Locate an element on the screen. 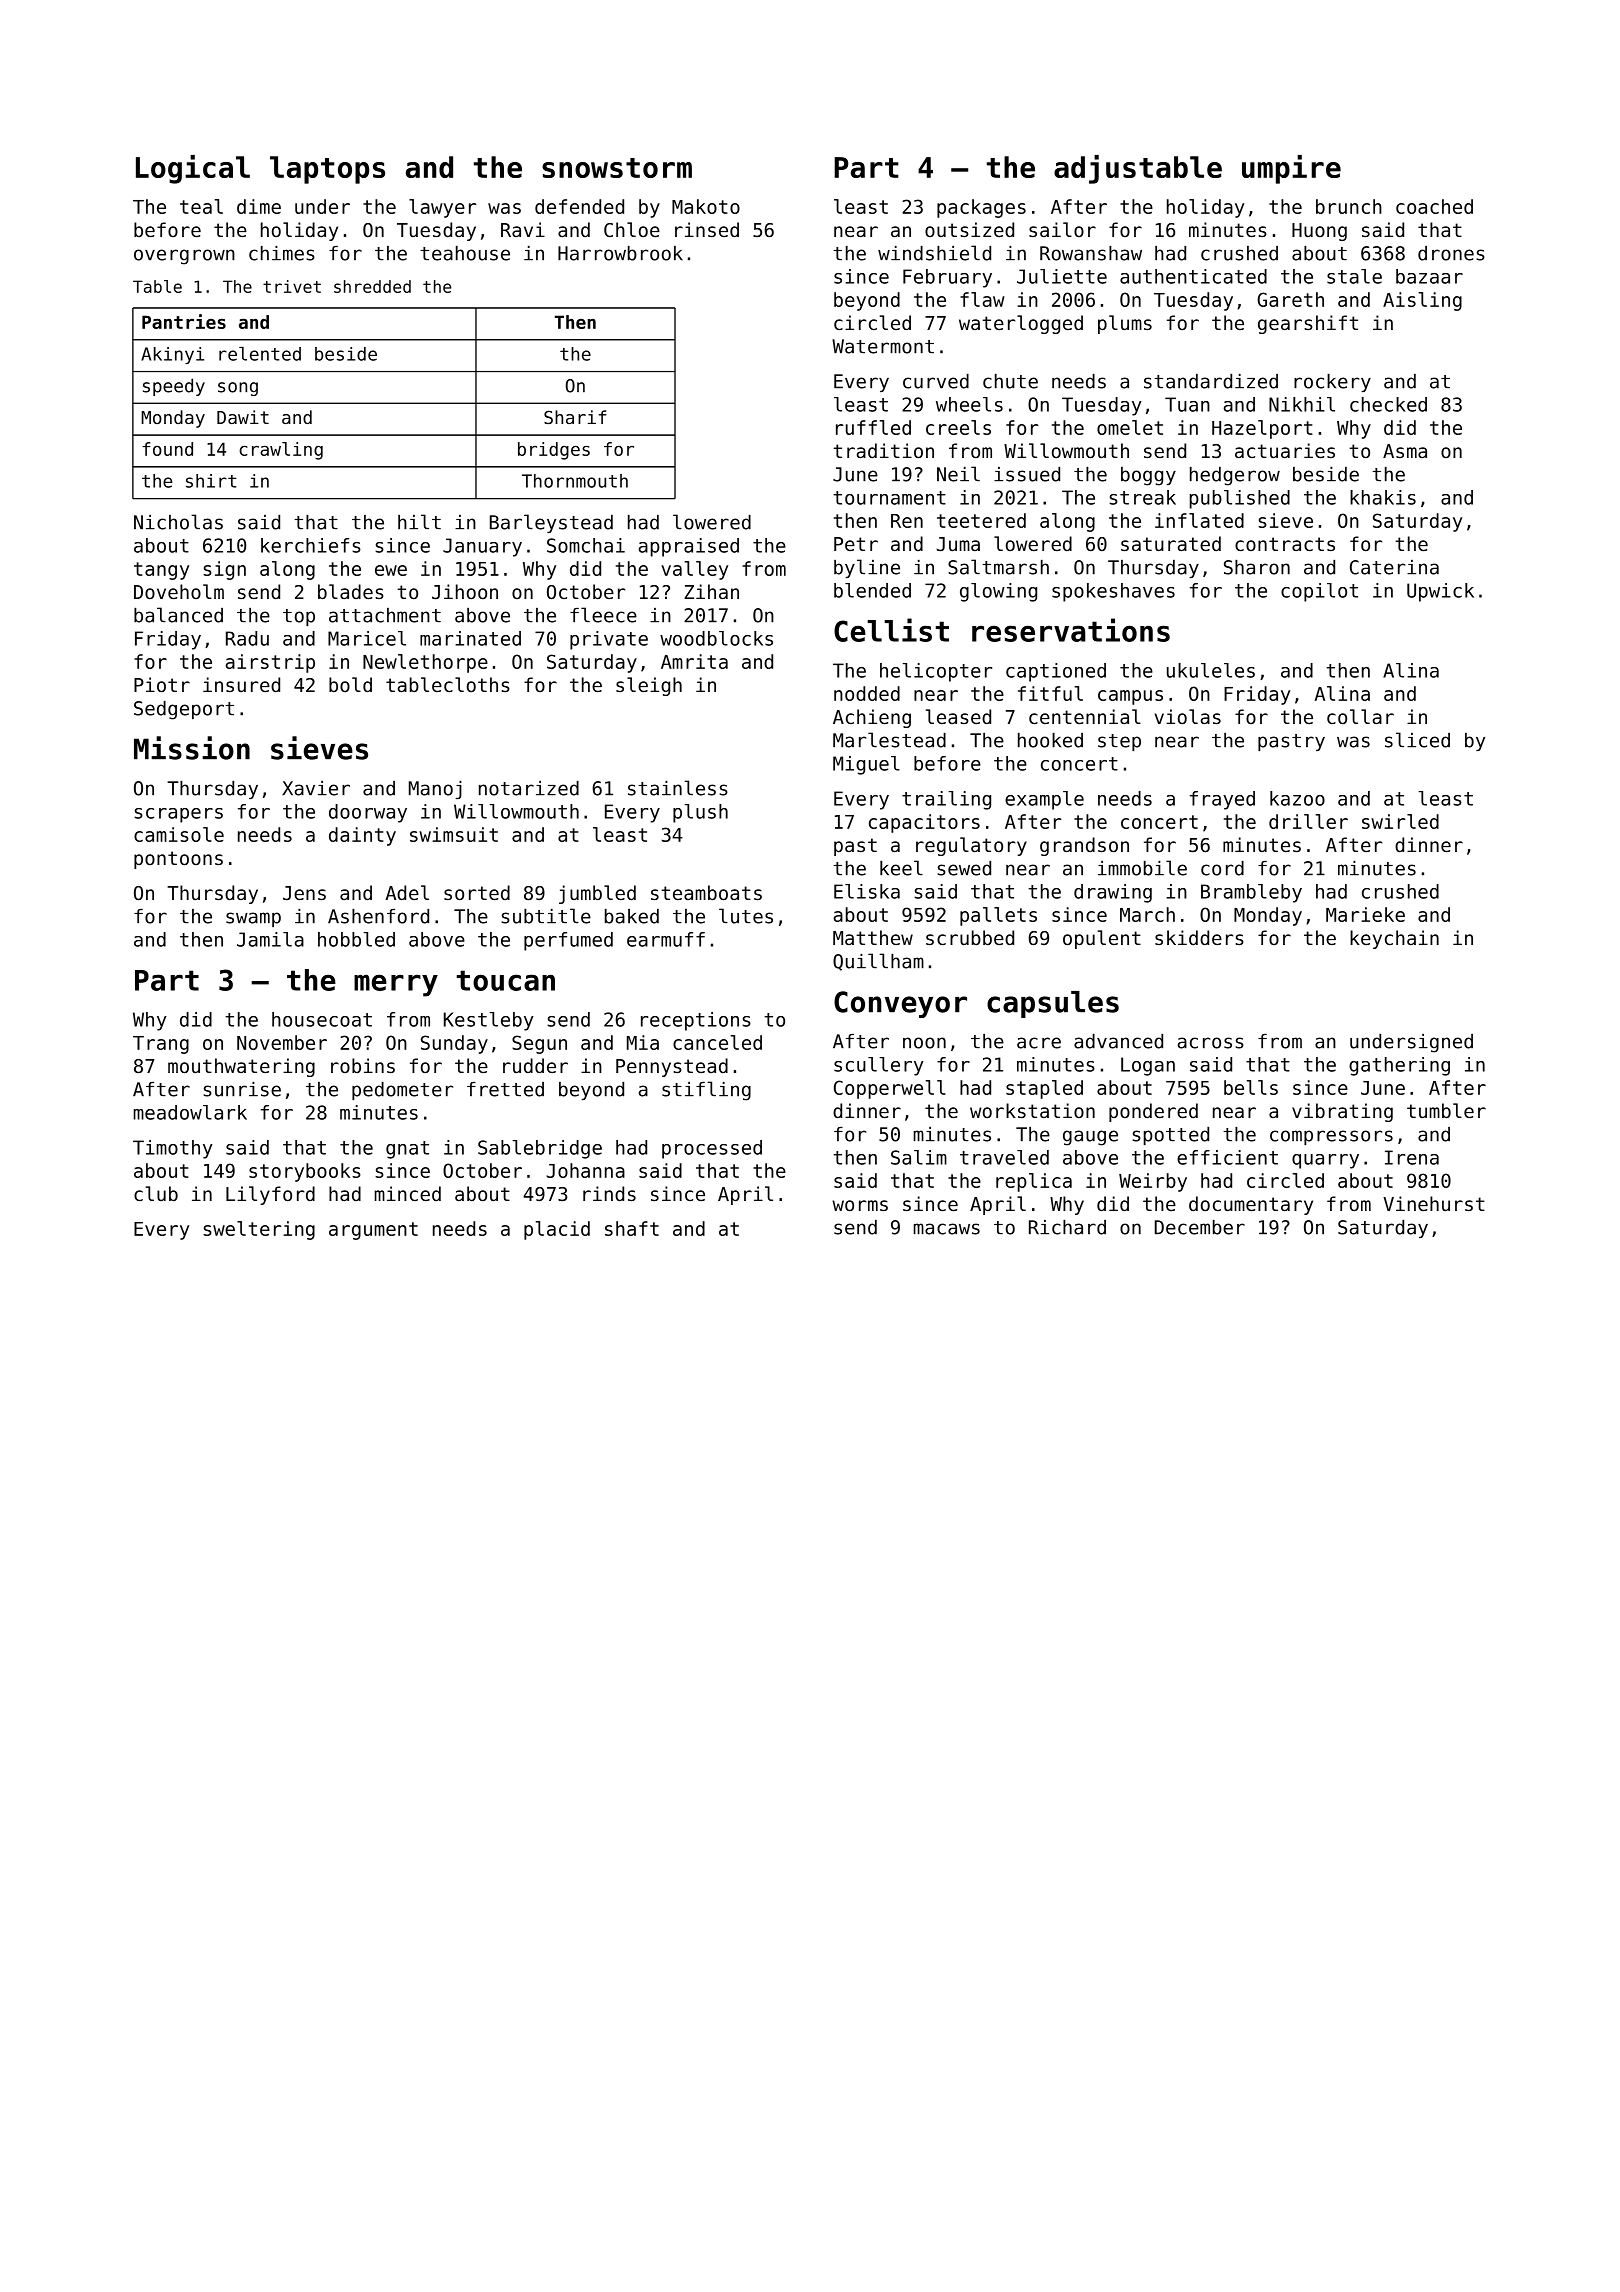 This screenshot has width=1620, height=2292. housecoat is located at coordinates (322, 1019).
